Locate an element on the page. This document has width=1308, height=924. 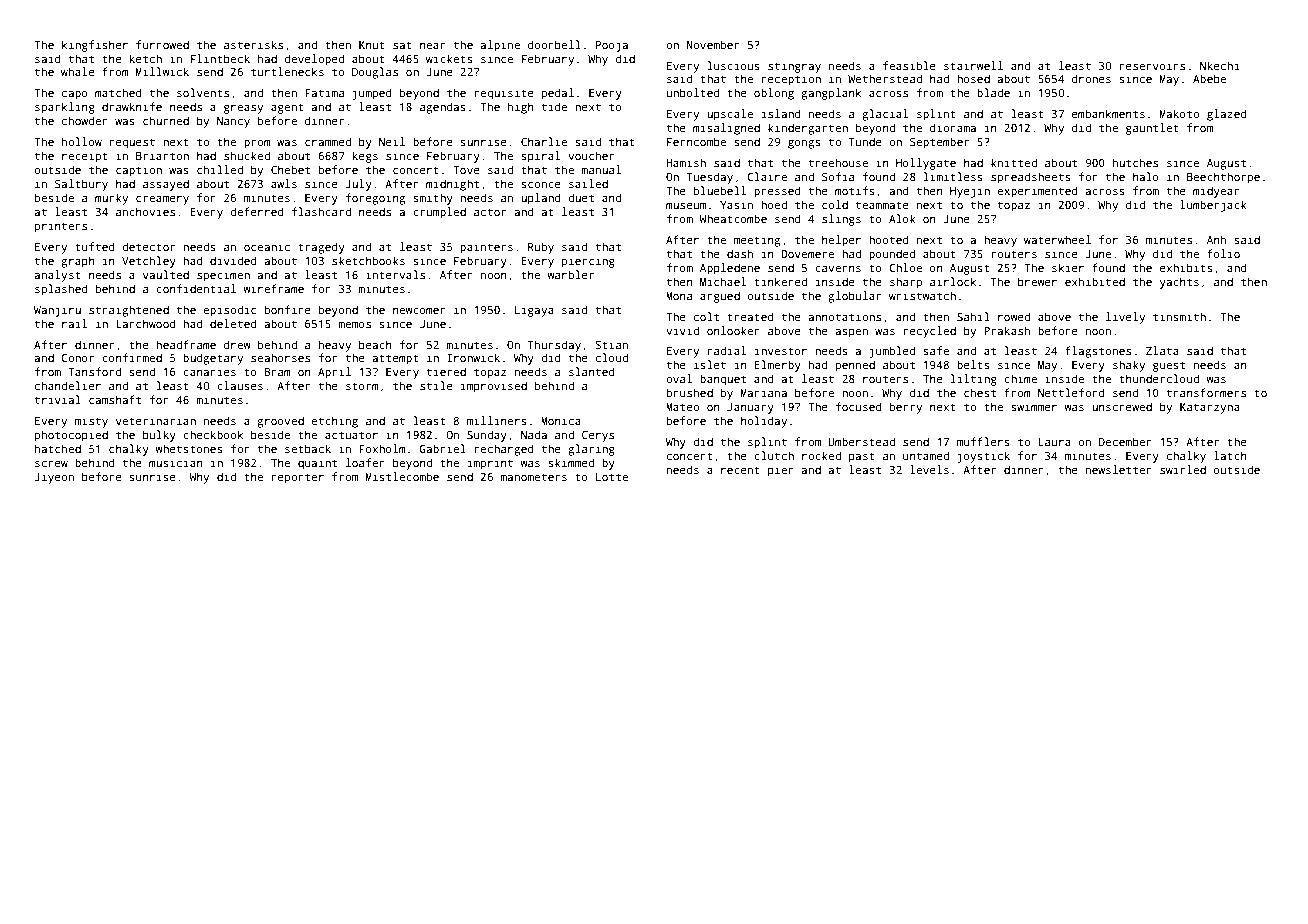
drew is located at coordinates (237, 344).
